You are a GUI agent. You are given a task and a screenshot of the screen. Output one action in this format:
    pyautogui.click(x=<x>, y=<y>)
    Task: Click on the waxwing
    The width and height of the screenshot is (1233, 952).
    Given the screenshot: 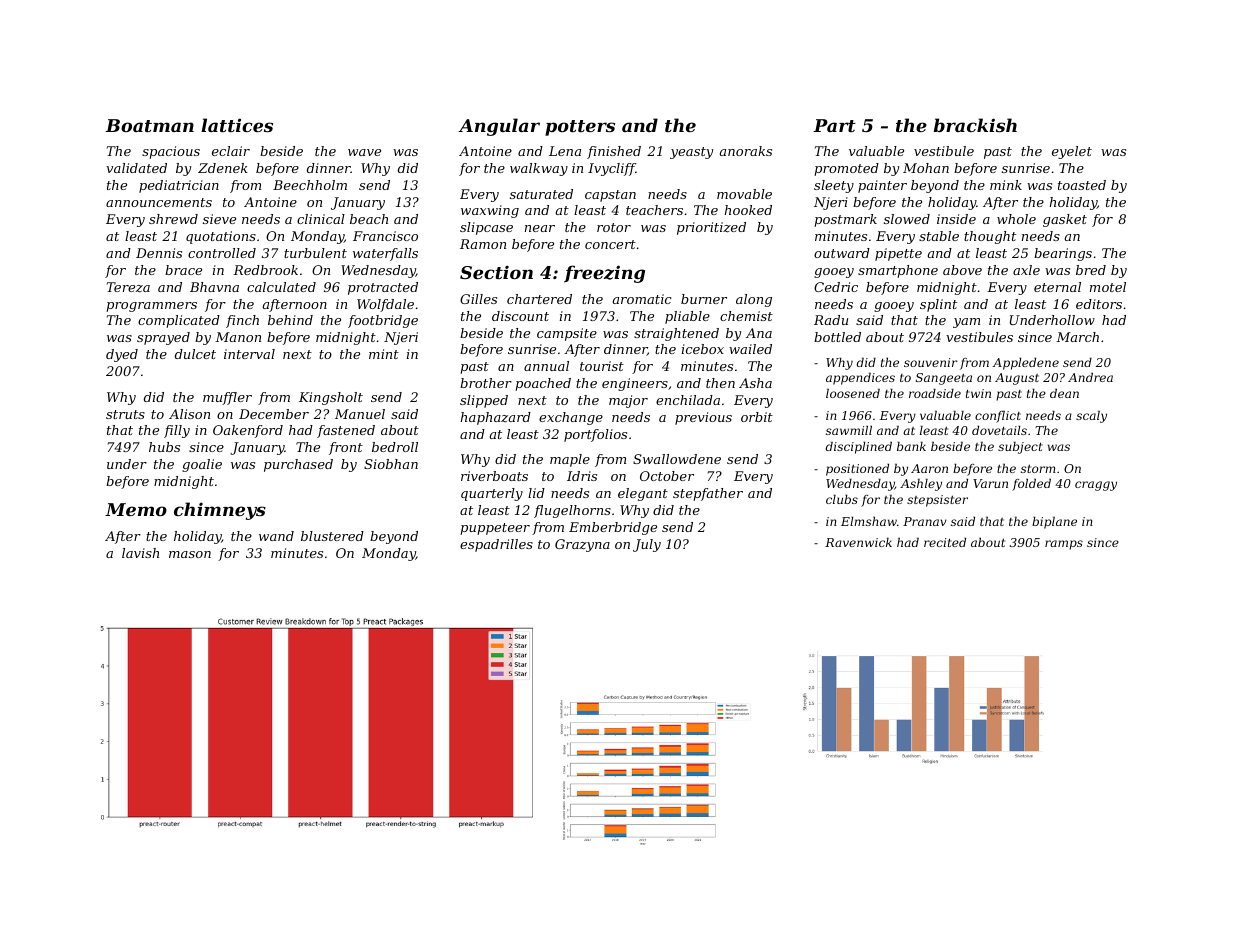 What is the action you would take?
    pyautogui.click(x=490, y=211)
